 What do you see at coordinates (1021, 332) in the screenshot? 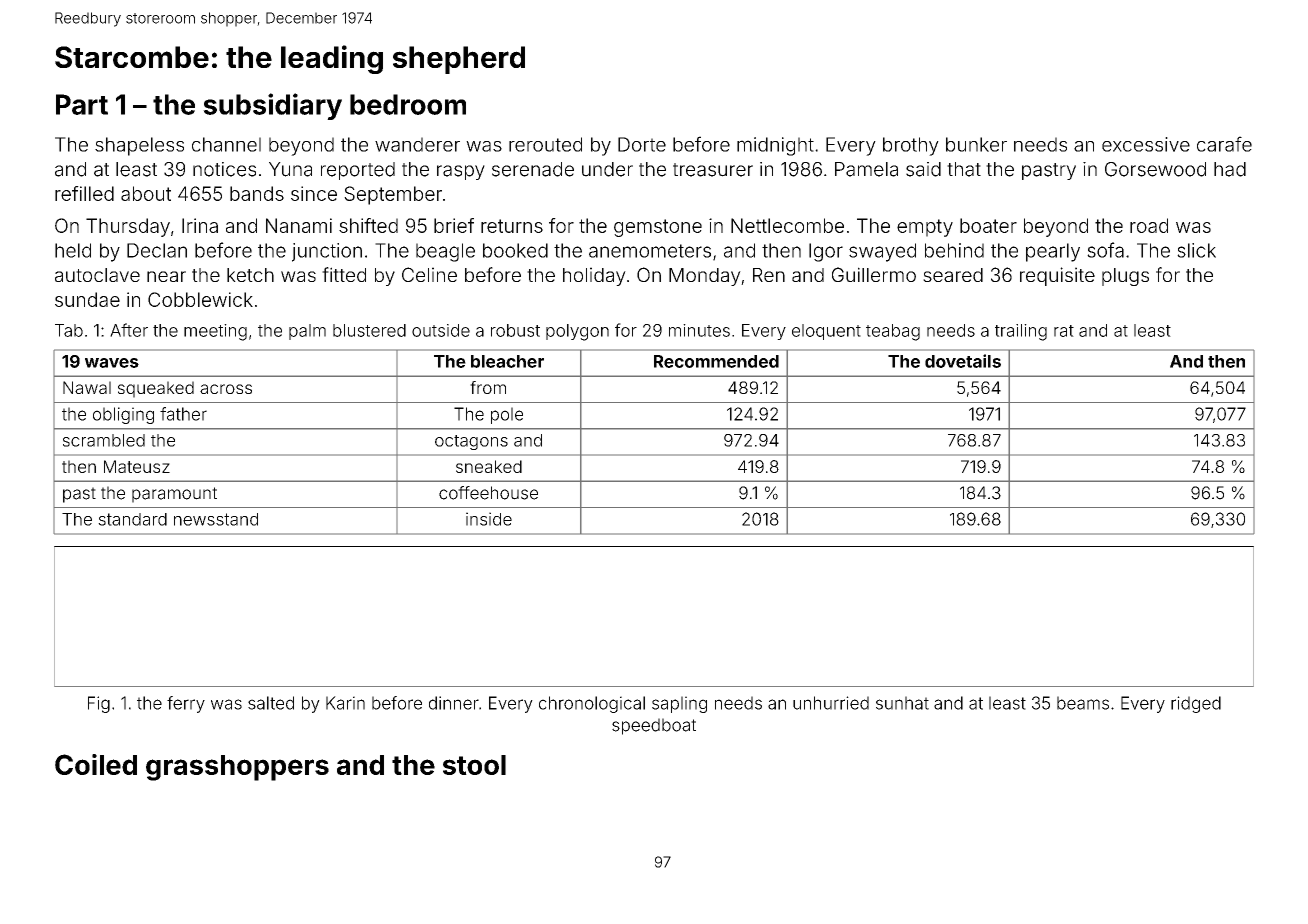
I see `trailing` at bounding box center [1021, 332].
